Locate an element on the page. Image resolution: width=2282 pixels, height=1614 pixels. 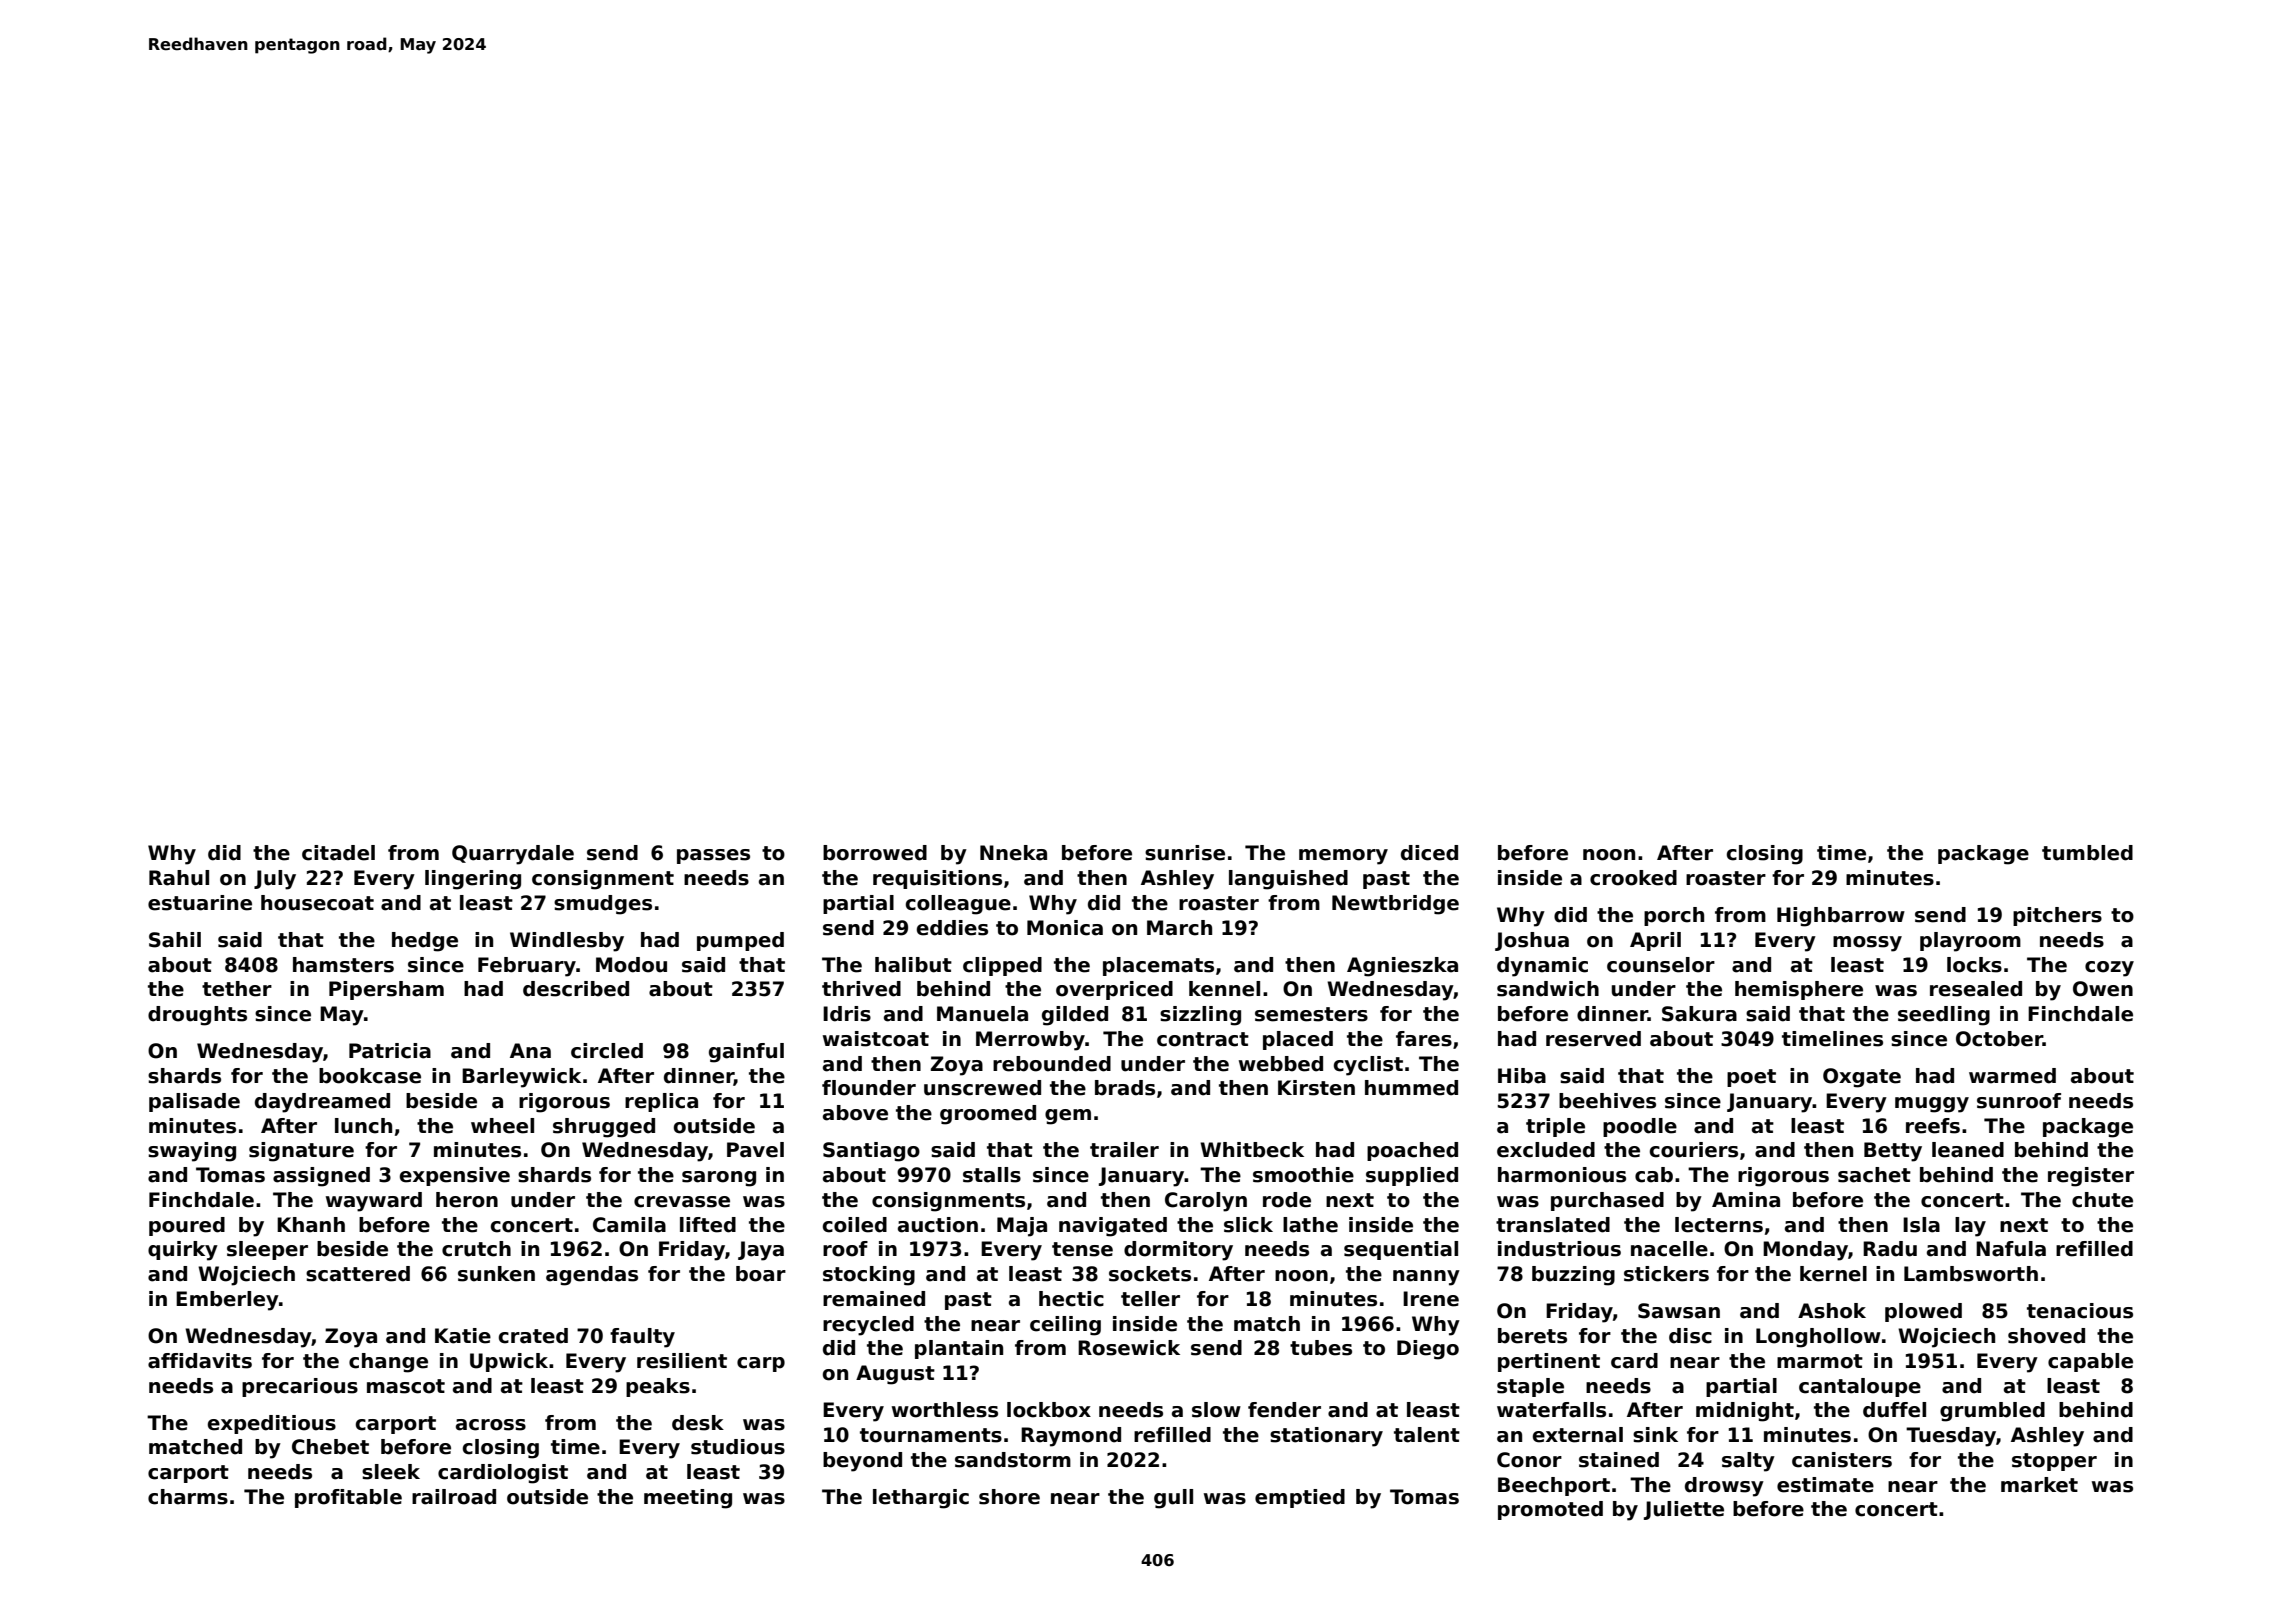
October is located at coordinates (1999, 1039).
